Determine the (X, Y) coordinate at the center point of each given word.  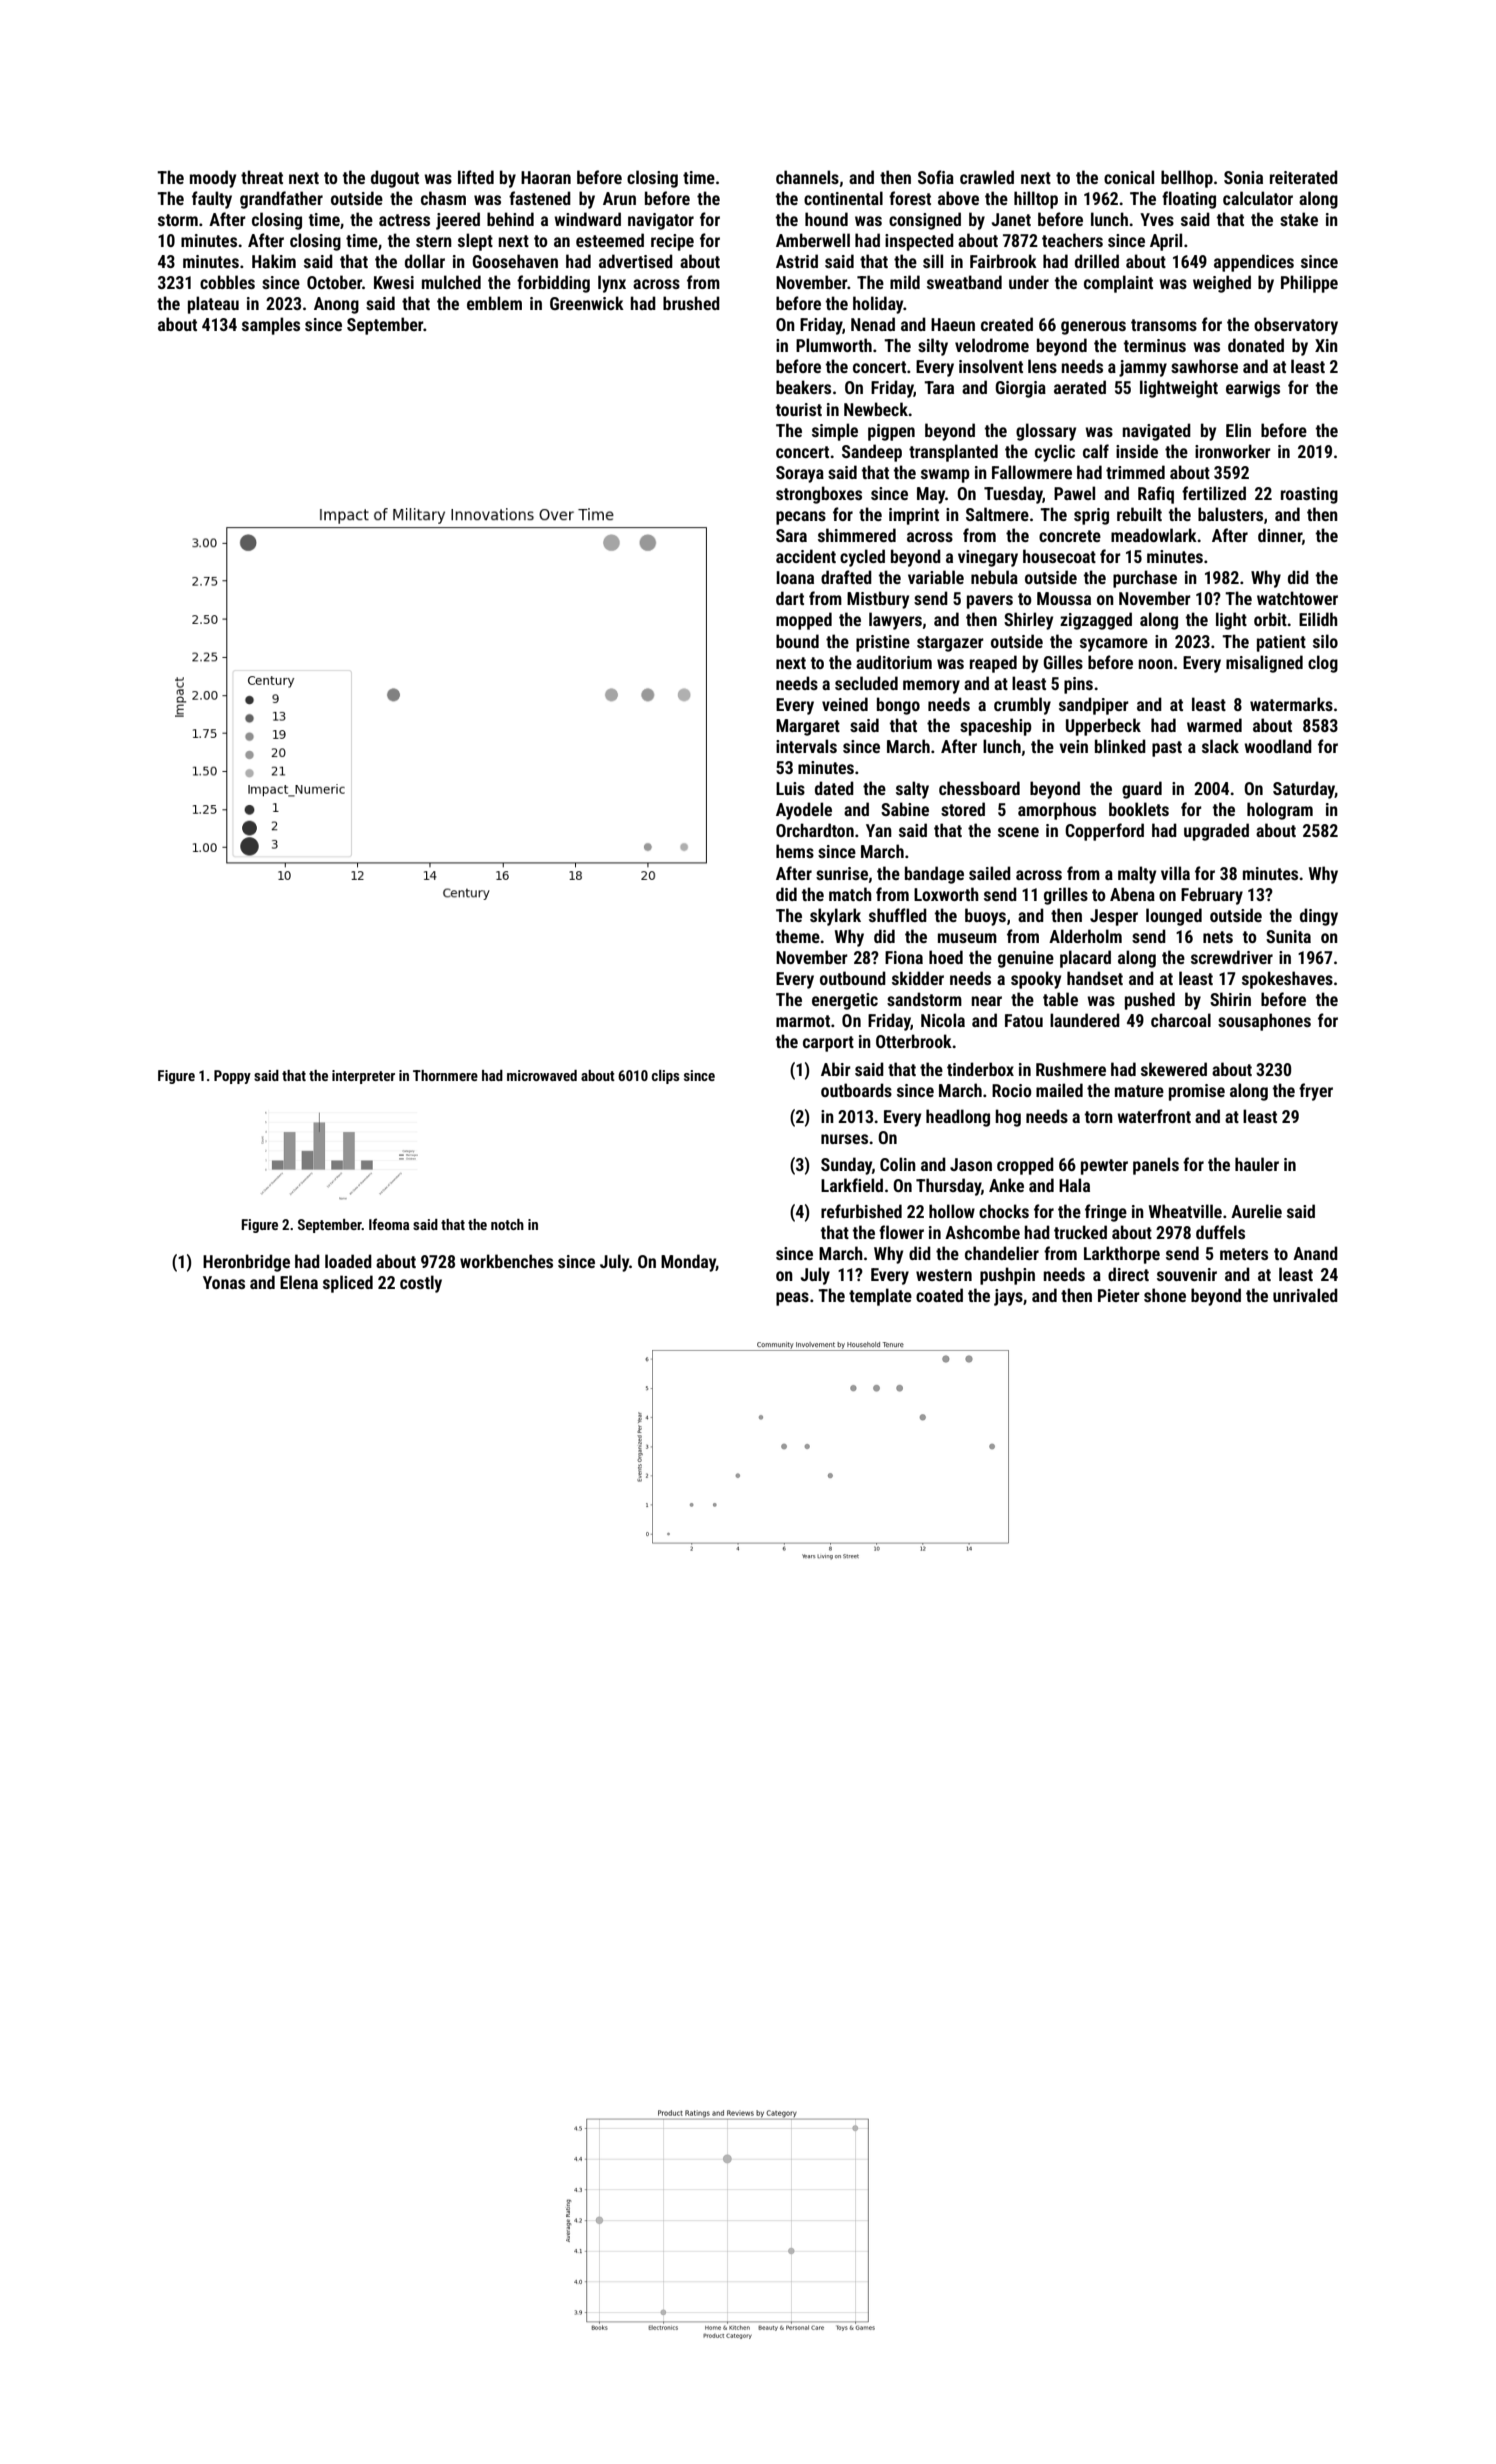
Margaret (808, 727)
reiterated (1304, 177)
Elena (299, 1282)
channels (807, 177)
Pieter (1119, 1295)
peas (792, 1299)
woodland (1278, 746)
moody (213, 179)
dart (790, 598)
